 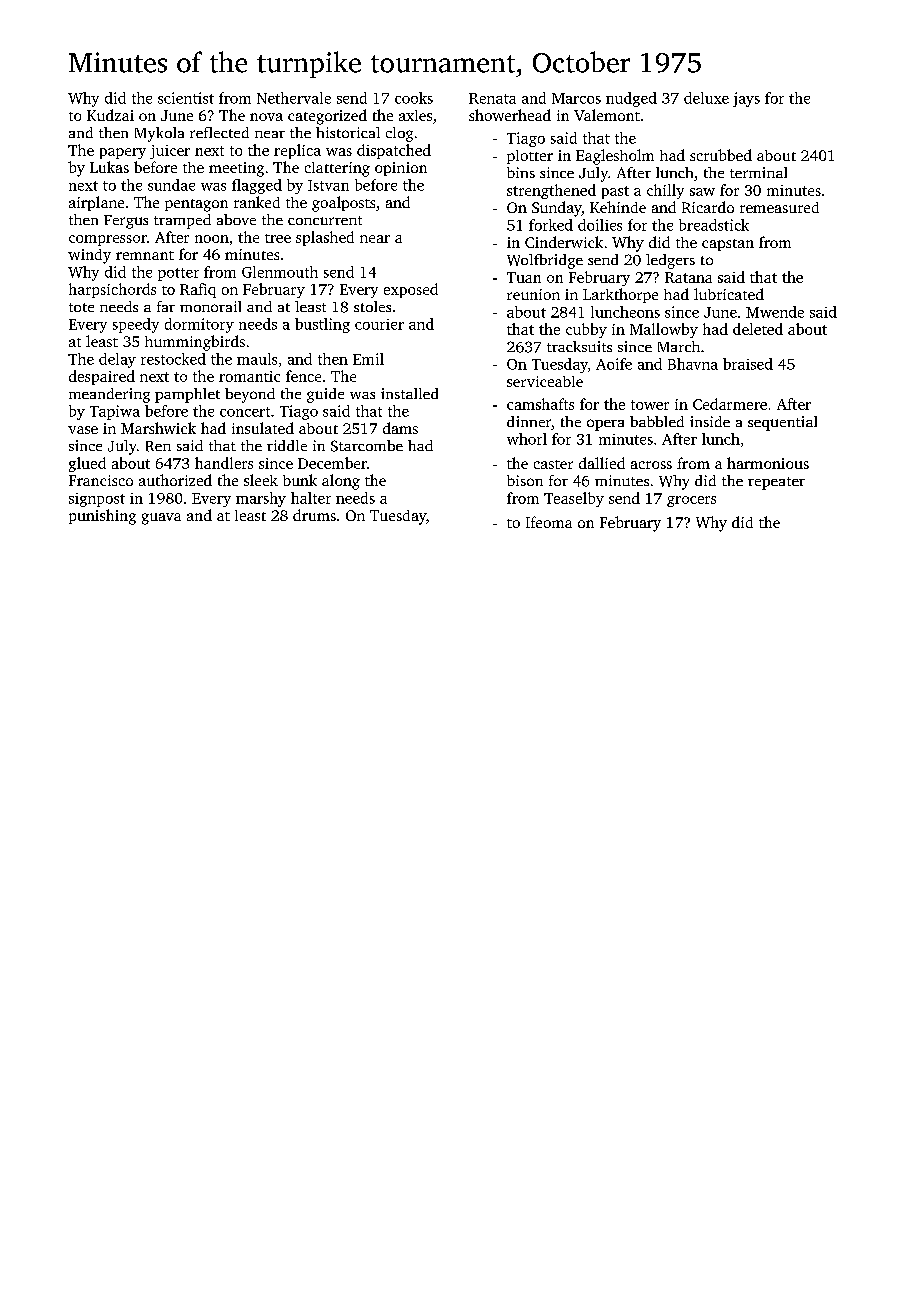 I want to click on repeater, so click(x=776, y=483).
